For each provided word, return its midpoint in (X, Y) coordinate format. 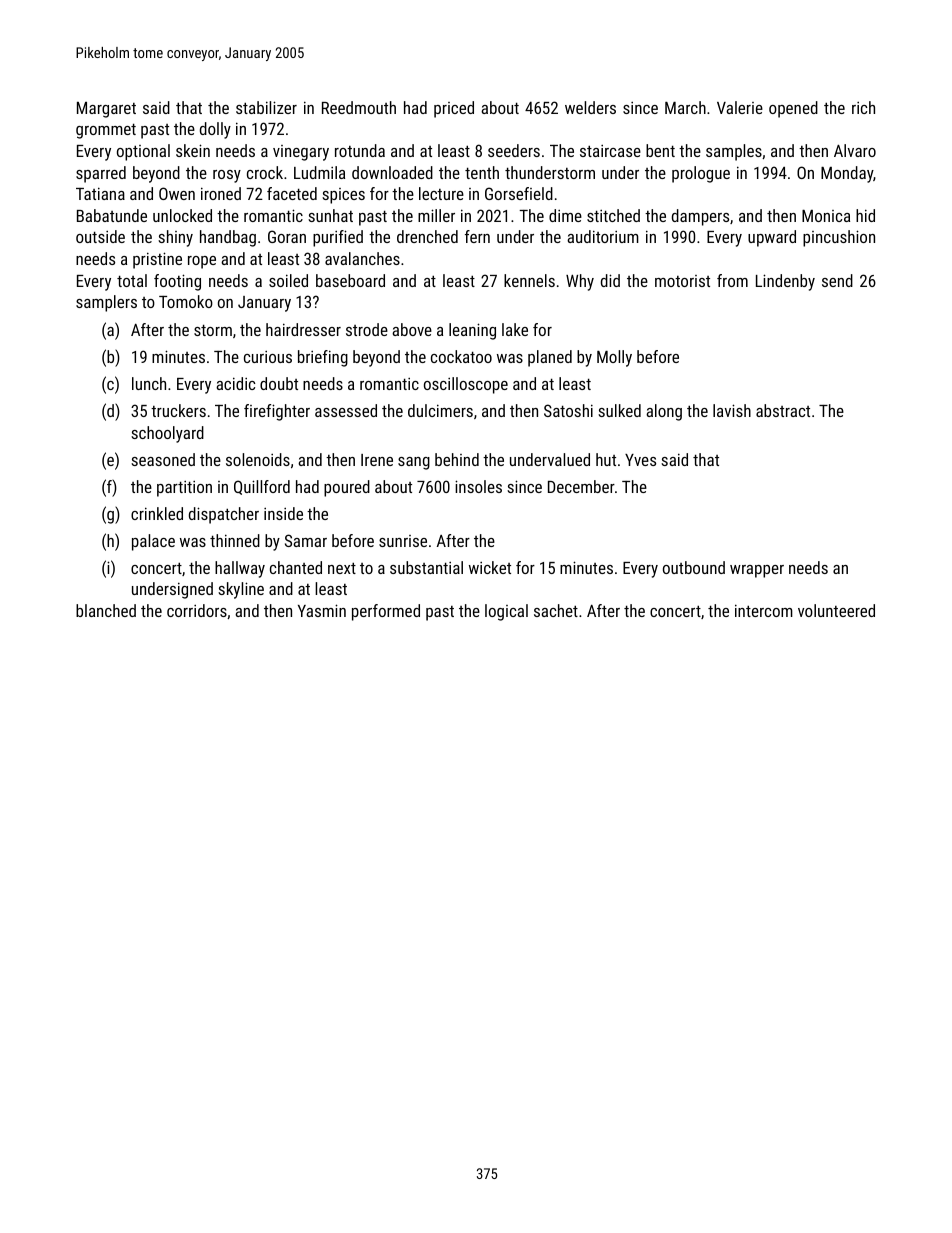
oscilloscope (466, 385)
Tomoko (186, 301)
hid (865, 215)
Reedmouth (359, 107)
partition (184, 489)
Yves (640, 460)
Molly (614, 358)
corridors (197, 610)
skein (193, 150)
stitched (613, 215)
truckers (178, 410)
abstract (783, 410)
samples (734, 152)
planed (550, 358)
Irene (377, 460)
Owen (177, 193)
